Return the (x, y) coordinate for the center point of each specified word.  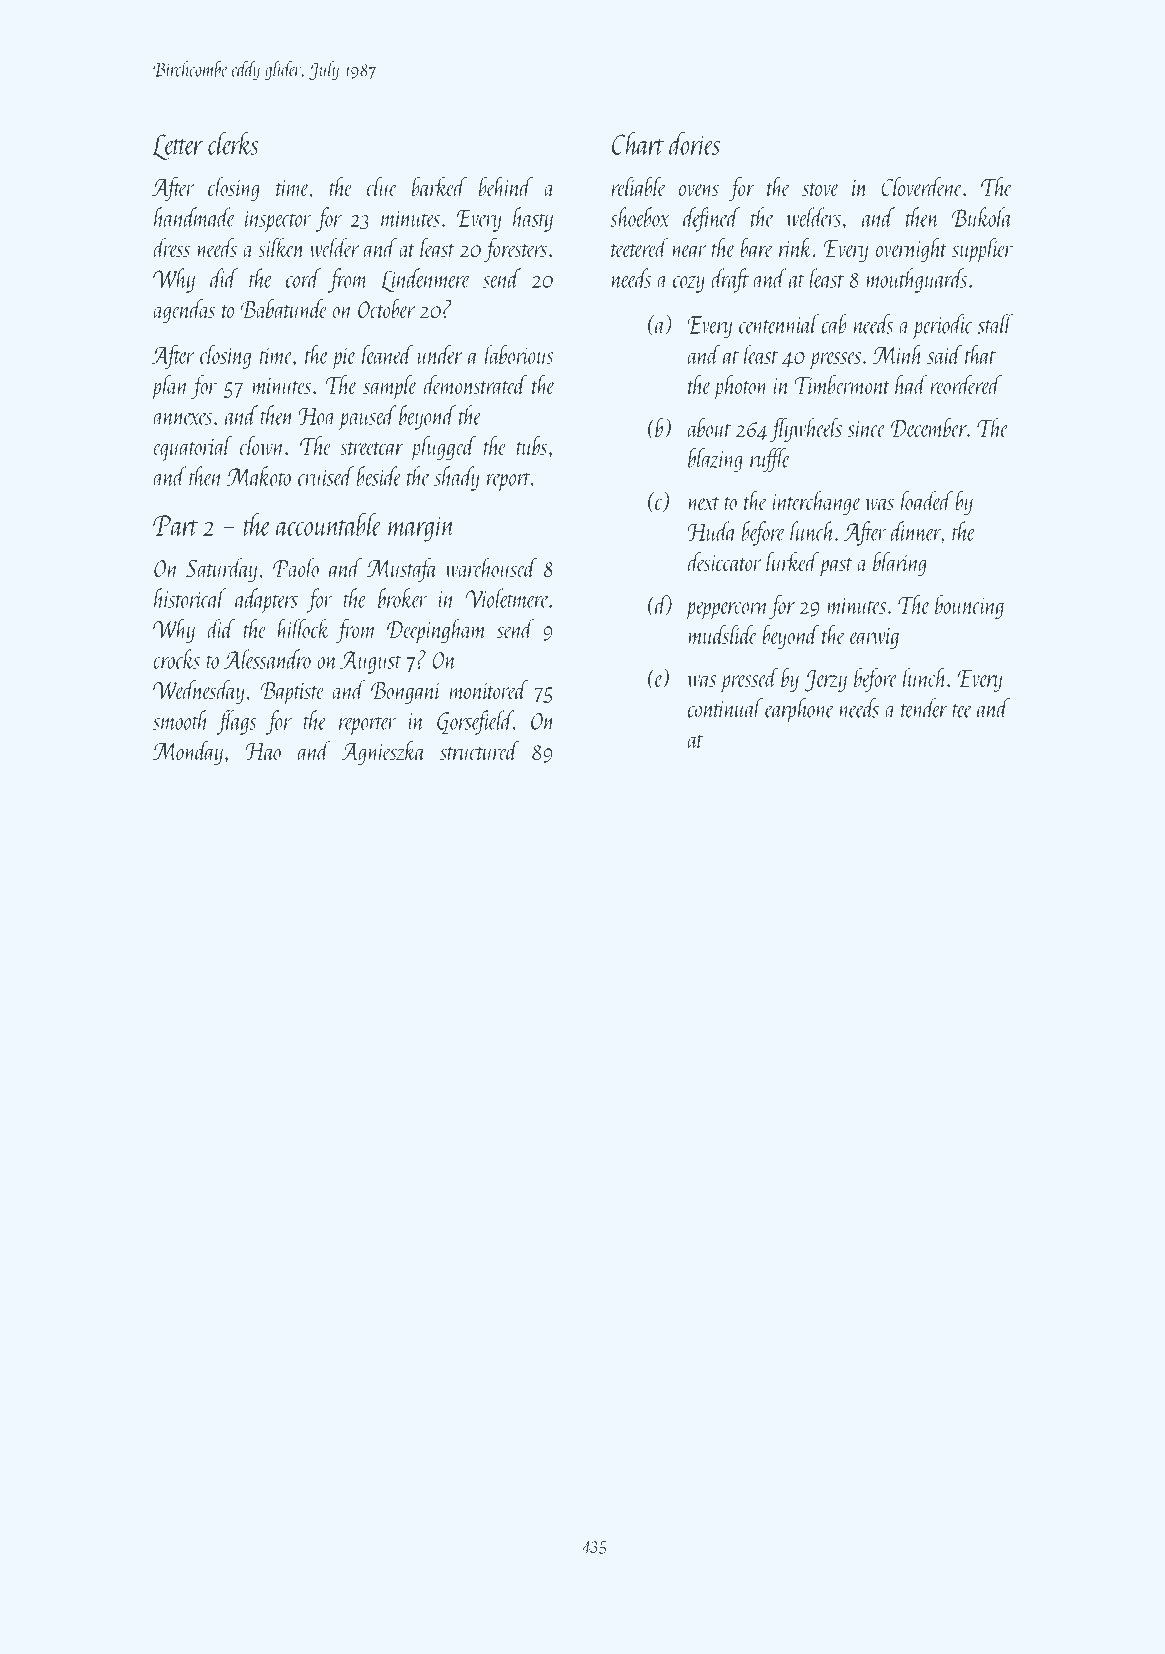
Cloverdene (922, 187)
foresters (515, 250)
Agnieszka (383, 753)
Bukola (982, 217)
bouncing (969, 606)
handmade (195, 217)
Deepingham (437, 631)
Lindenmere (426, 280)
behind (506, 187)
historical (190, 598)
